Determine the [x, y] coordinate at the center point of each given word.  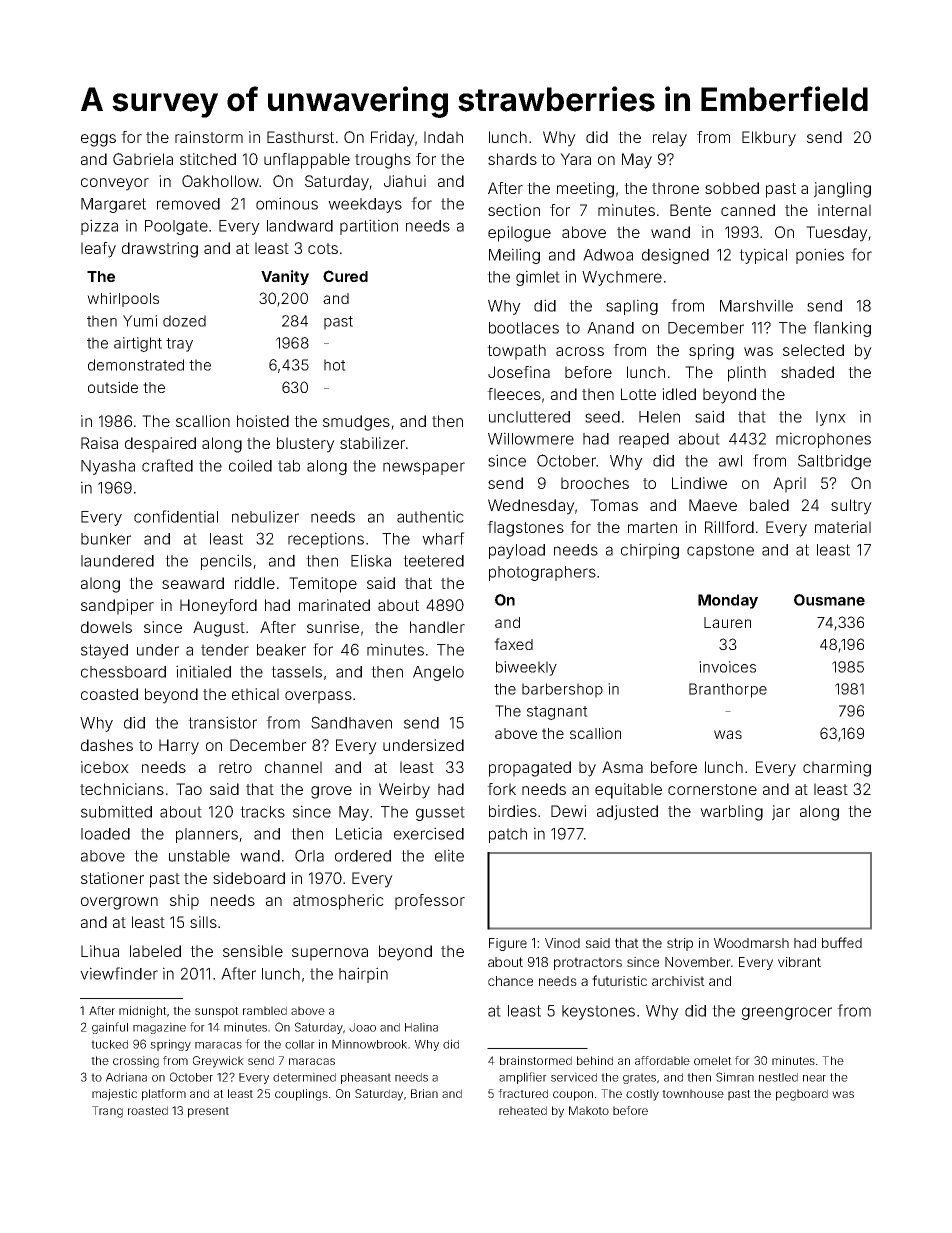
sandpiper [117, 607]
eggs [98, 140]
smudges [356, 423]
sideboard [249, 878]
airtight [138, 344]
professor [430, 902]
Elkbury [769, 139]
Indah [443, 137]
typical [763, 256]
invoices [727, 667]
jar [781, 813]
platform [164, 1095]
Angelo [438, 673]
